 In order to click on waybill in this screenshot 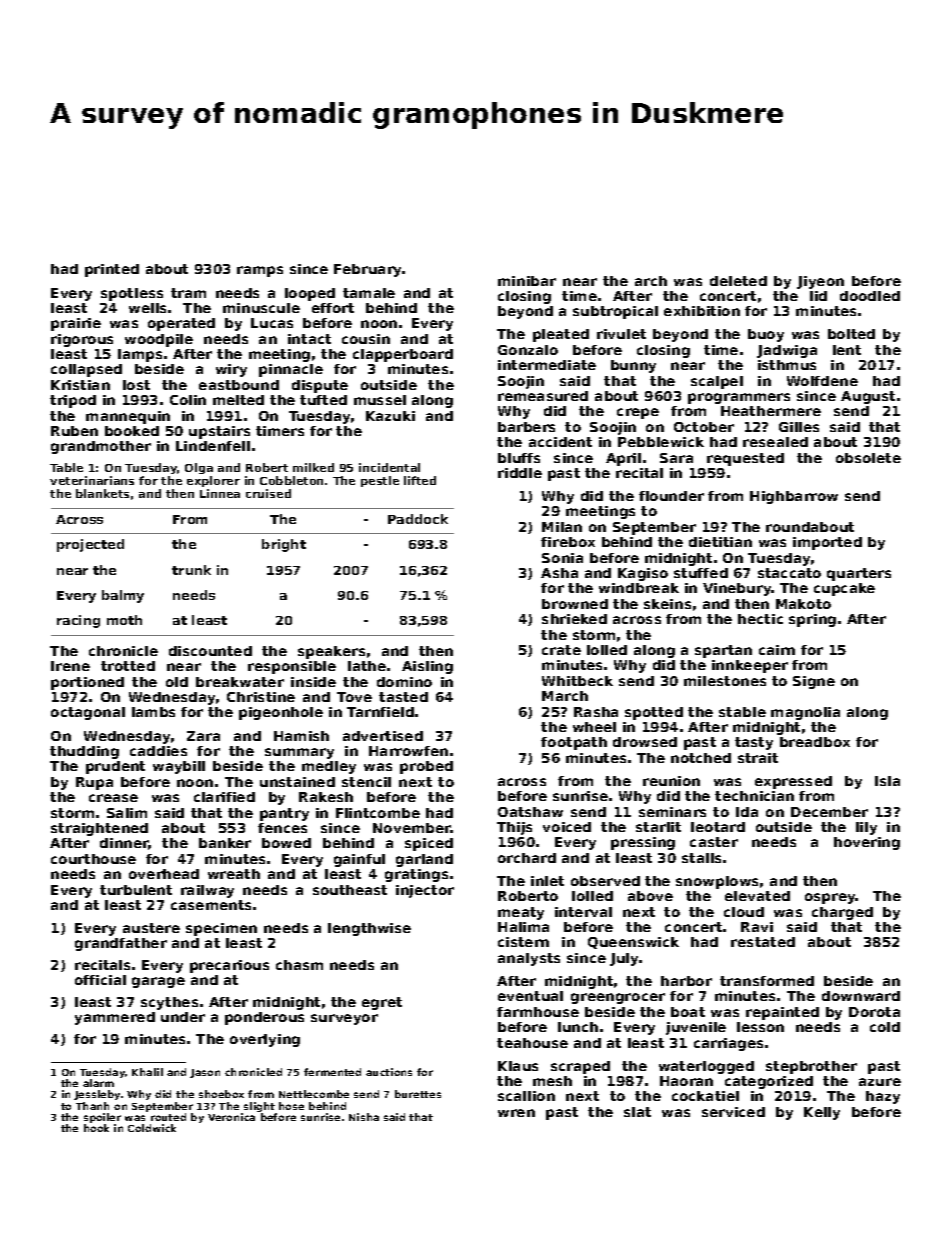, I will do `click(179, 767)`.
